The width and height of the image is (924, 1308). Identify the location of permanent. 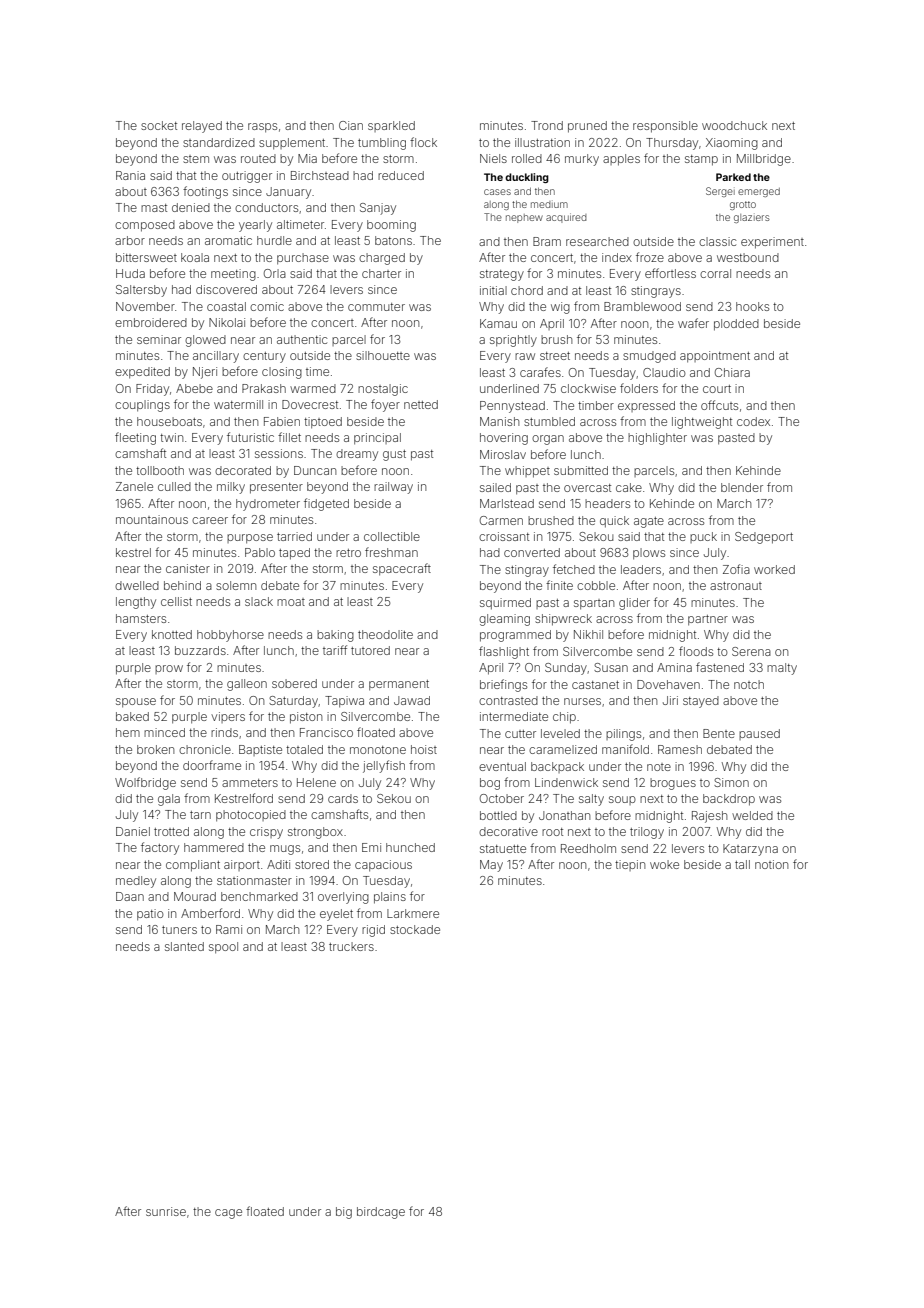
(399, 685).
